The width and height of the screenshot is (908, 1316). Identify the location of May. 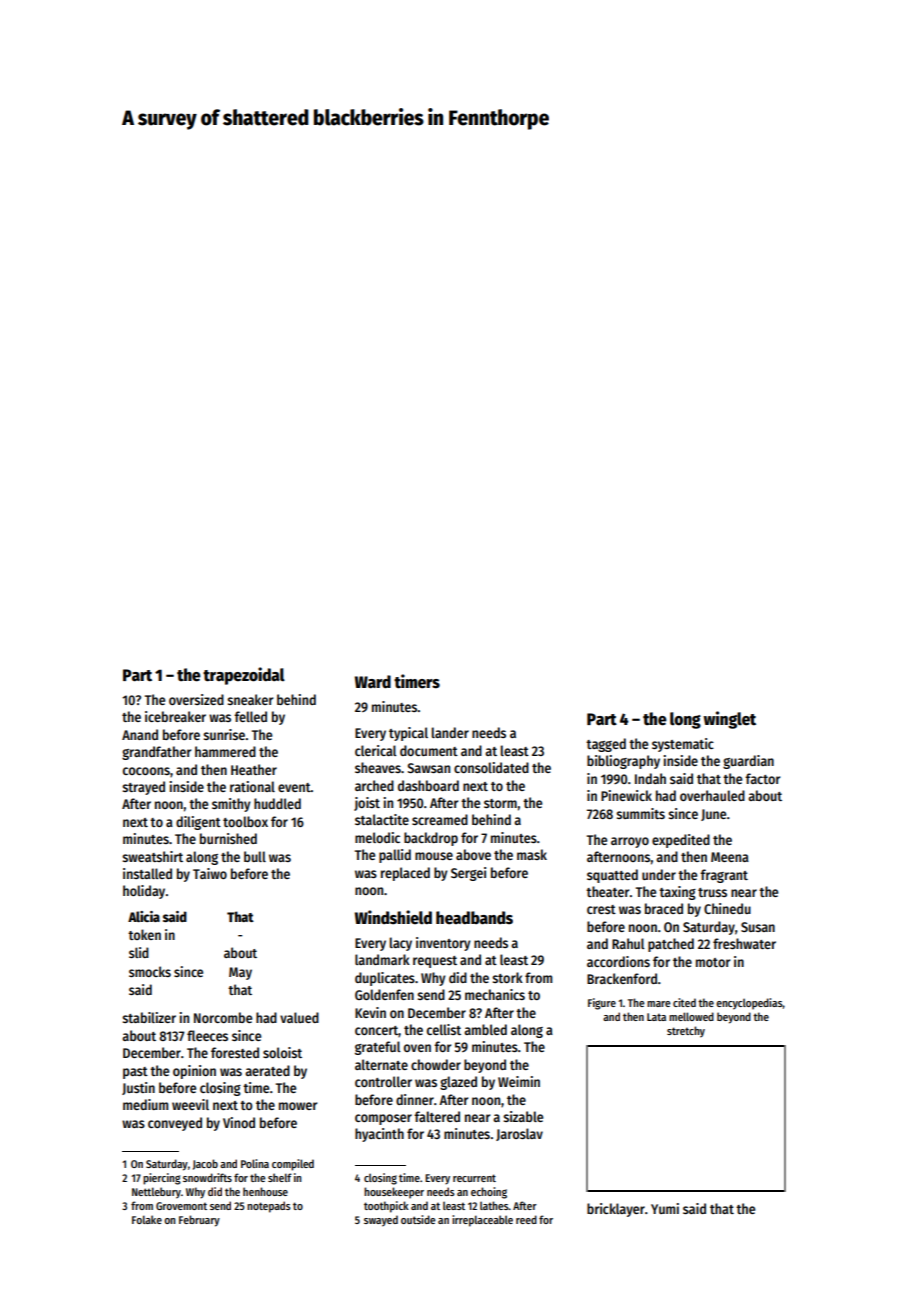
(240, 973).
